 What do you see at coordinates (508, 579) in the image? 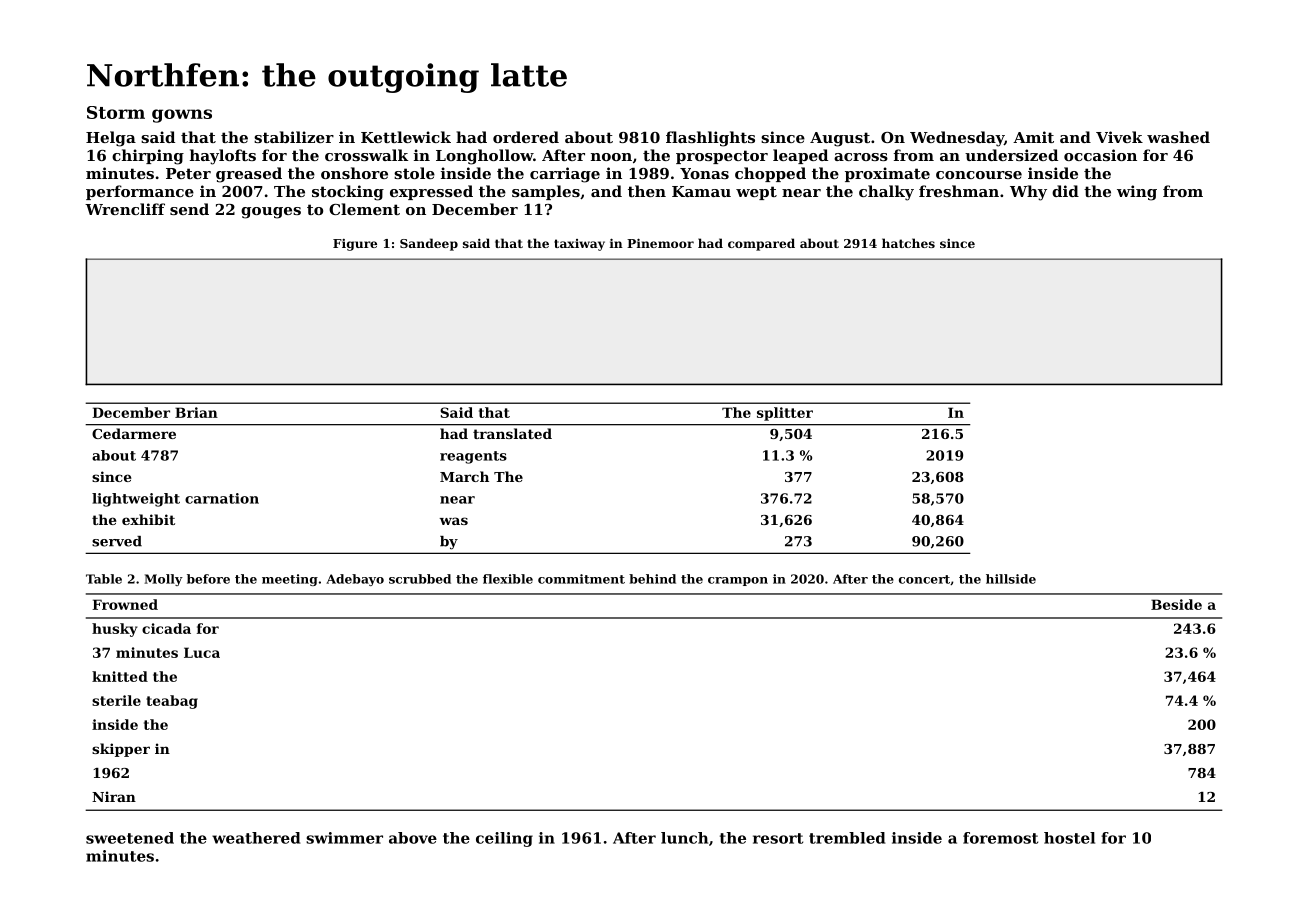
I see `flexible` at bounding box center [508, 579].
